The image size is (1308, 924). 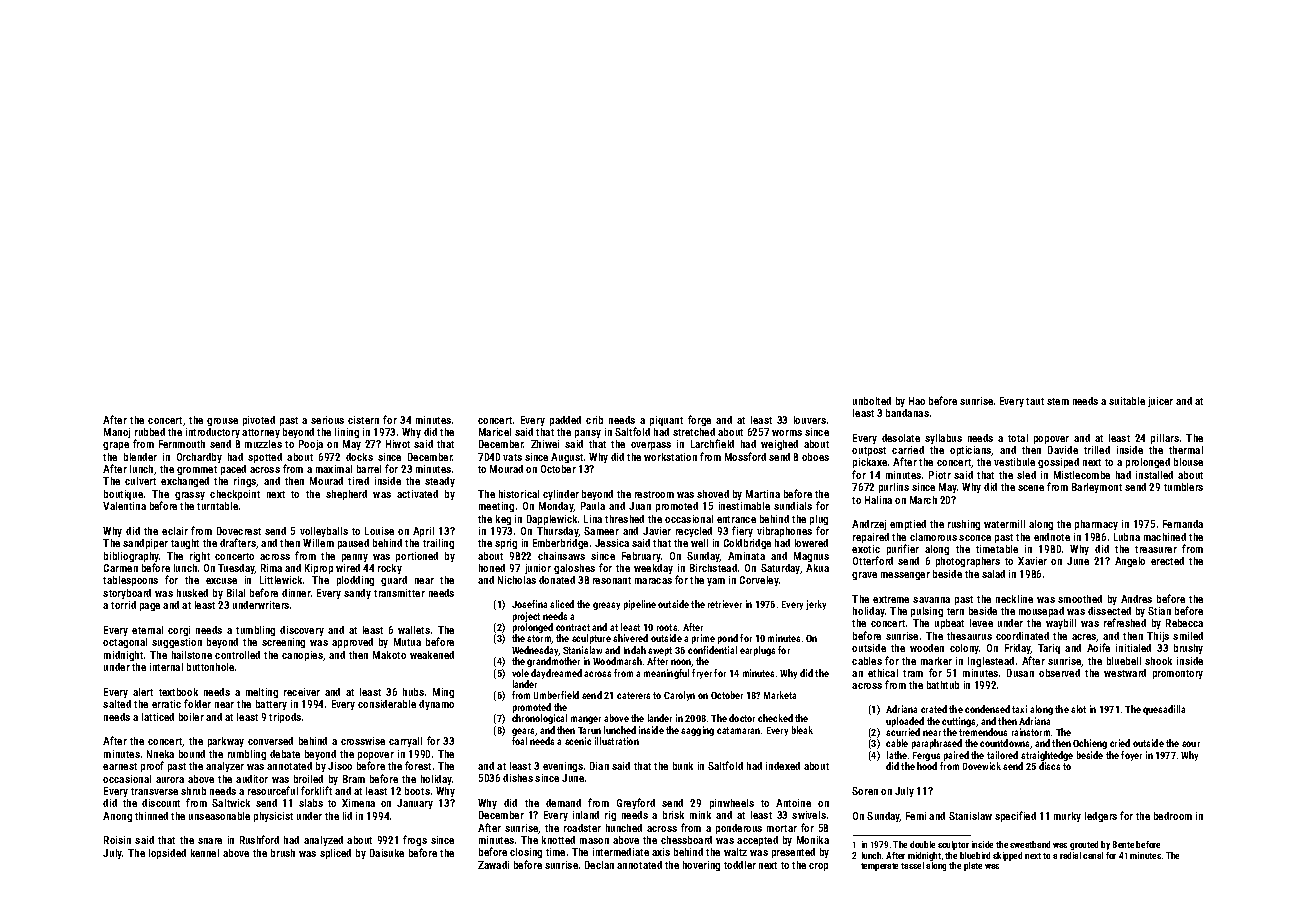 I want to click on Declan, so click(x=599, y=865).
